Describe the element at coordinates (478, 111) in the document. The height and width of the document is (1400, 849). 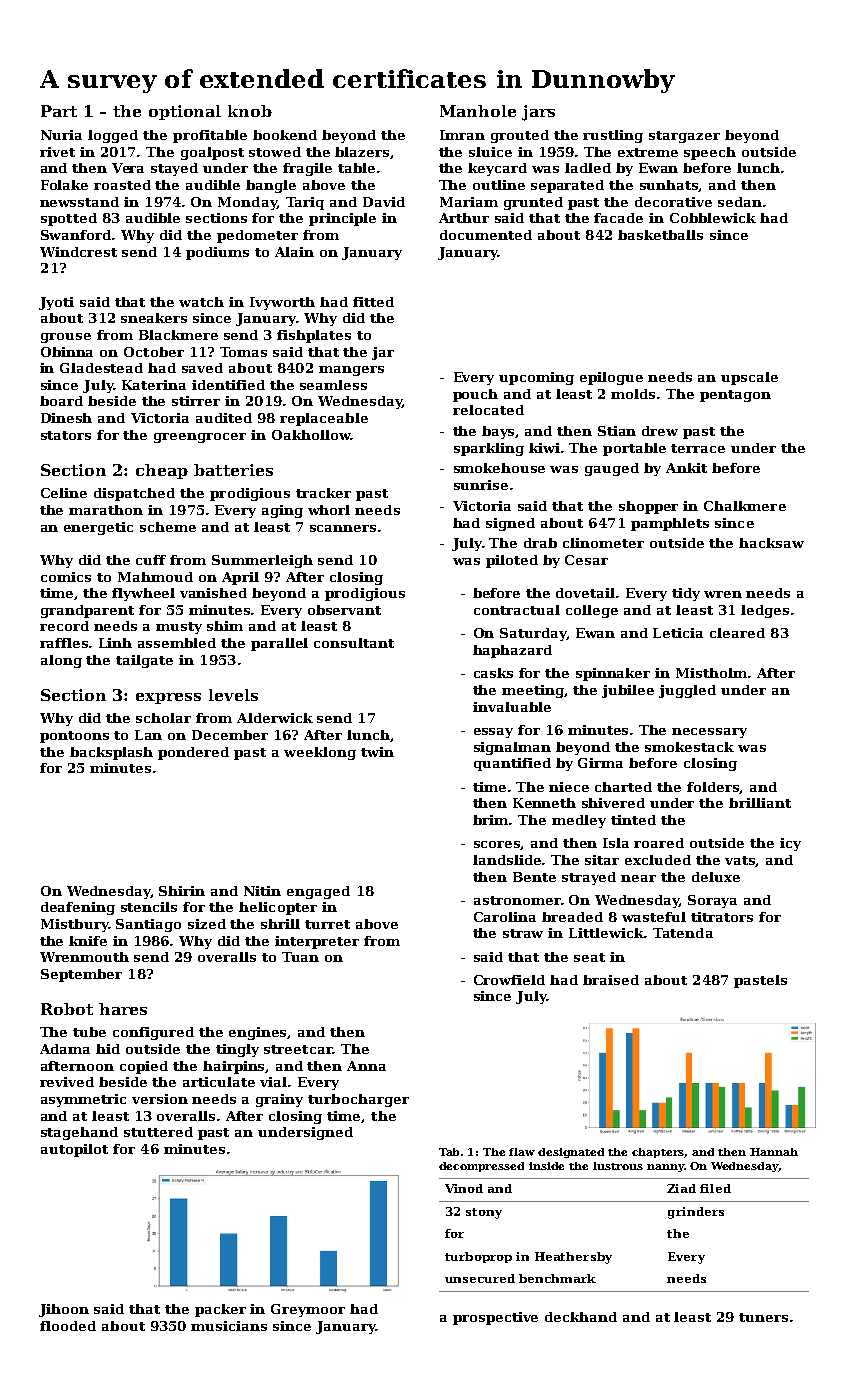
I see `Manhole` at that location.
